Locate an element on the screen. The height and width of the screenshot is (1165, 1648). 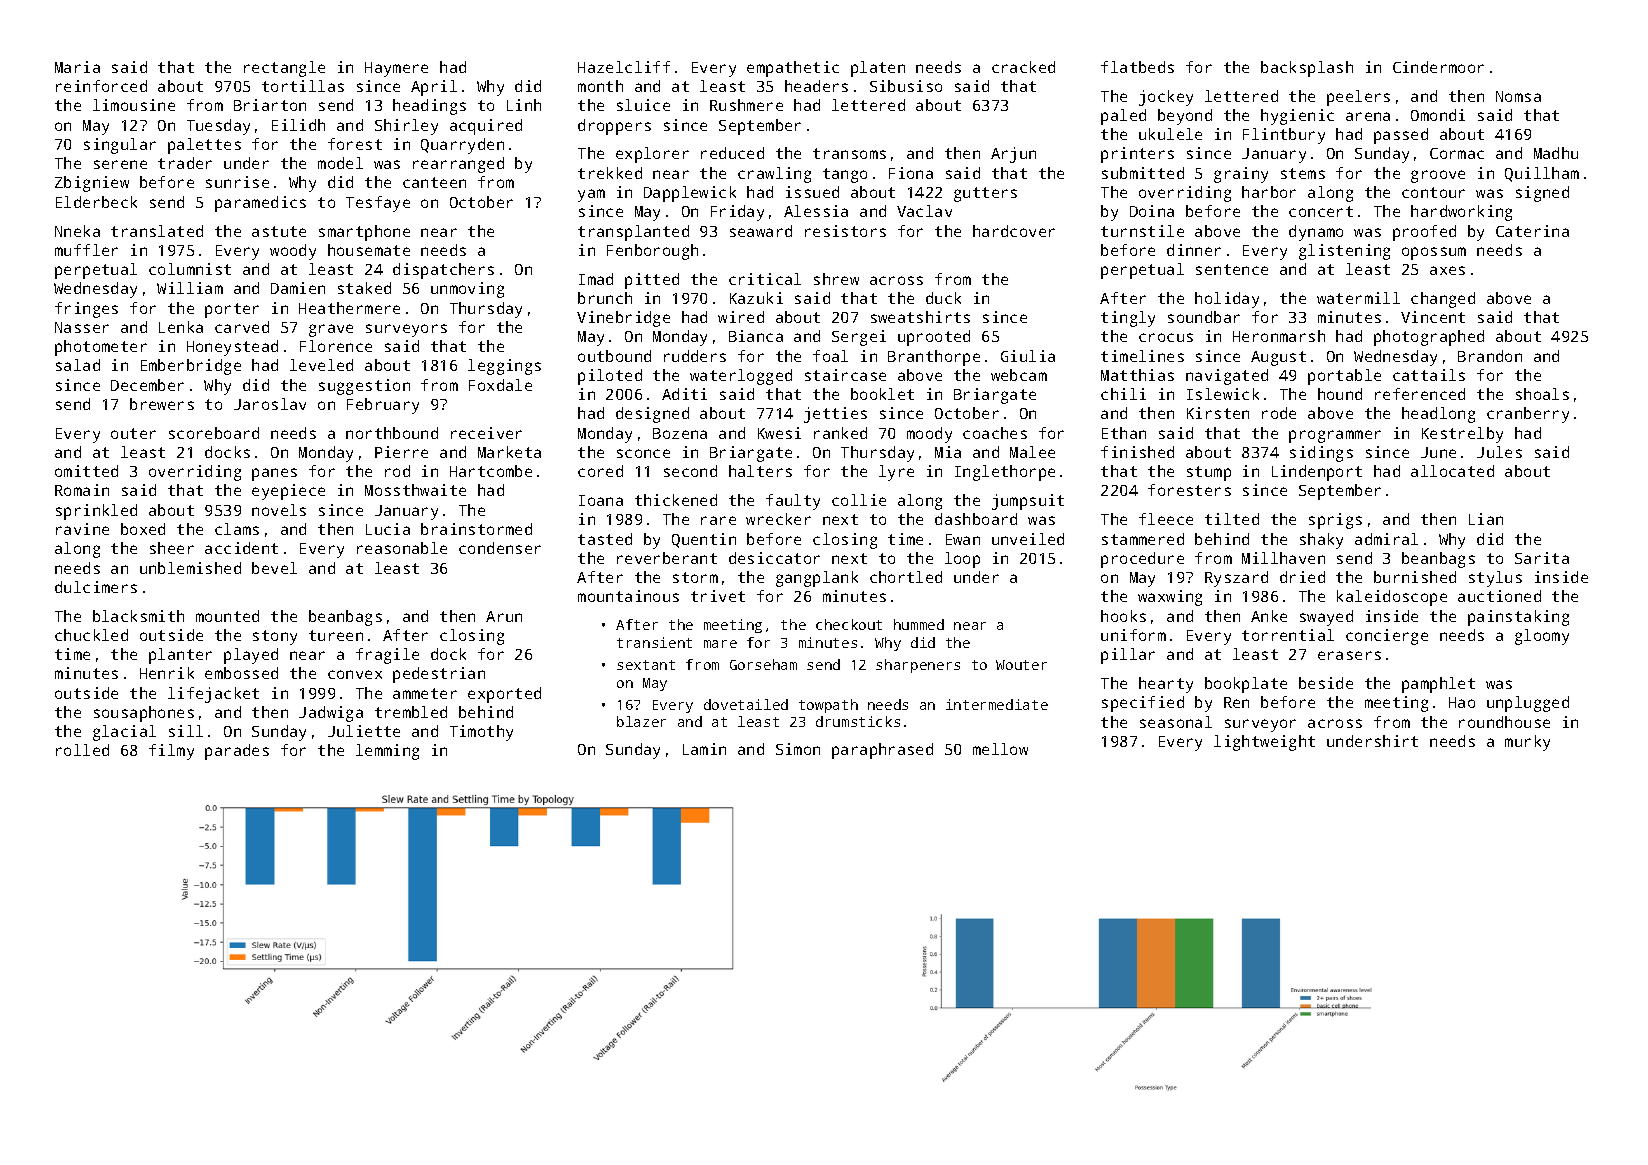
serene is located at coordinates (120, 164).
